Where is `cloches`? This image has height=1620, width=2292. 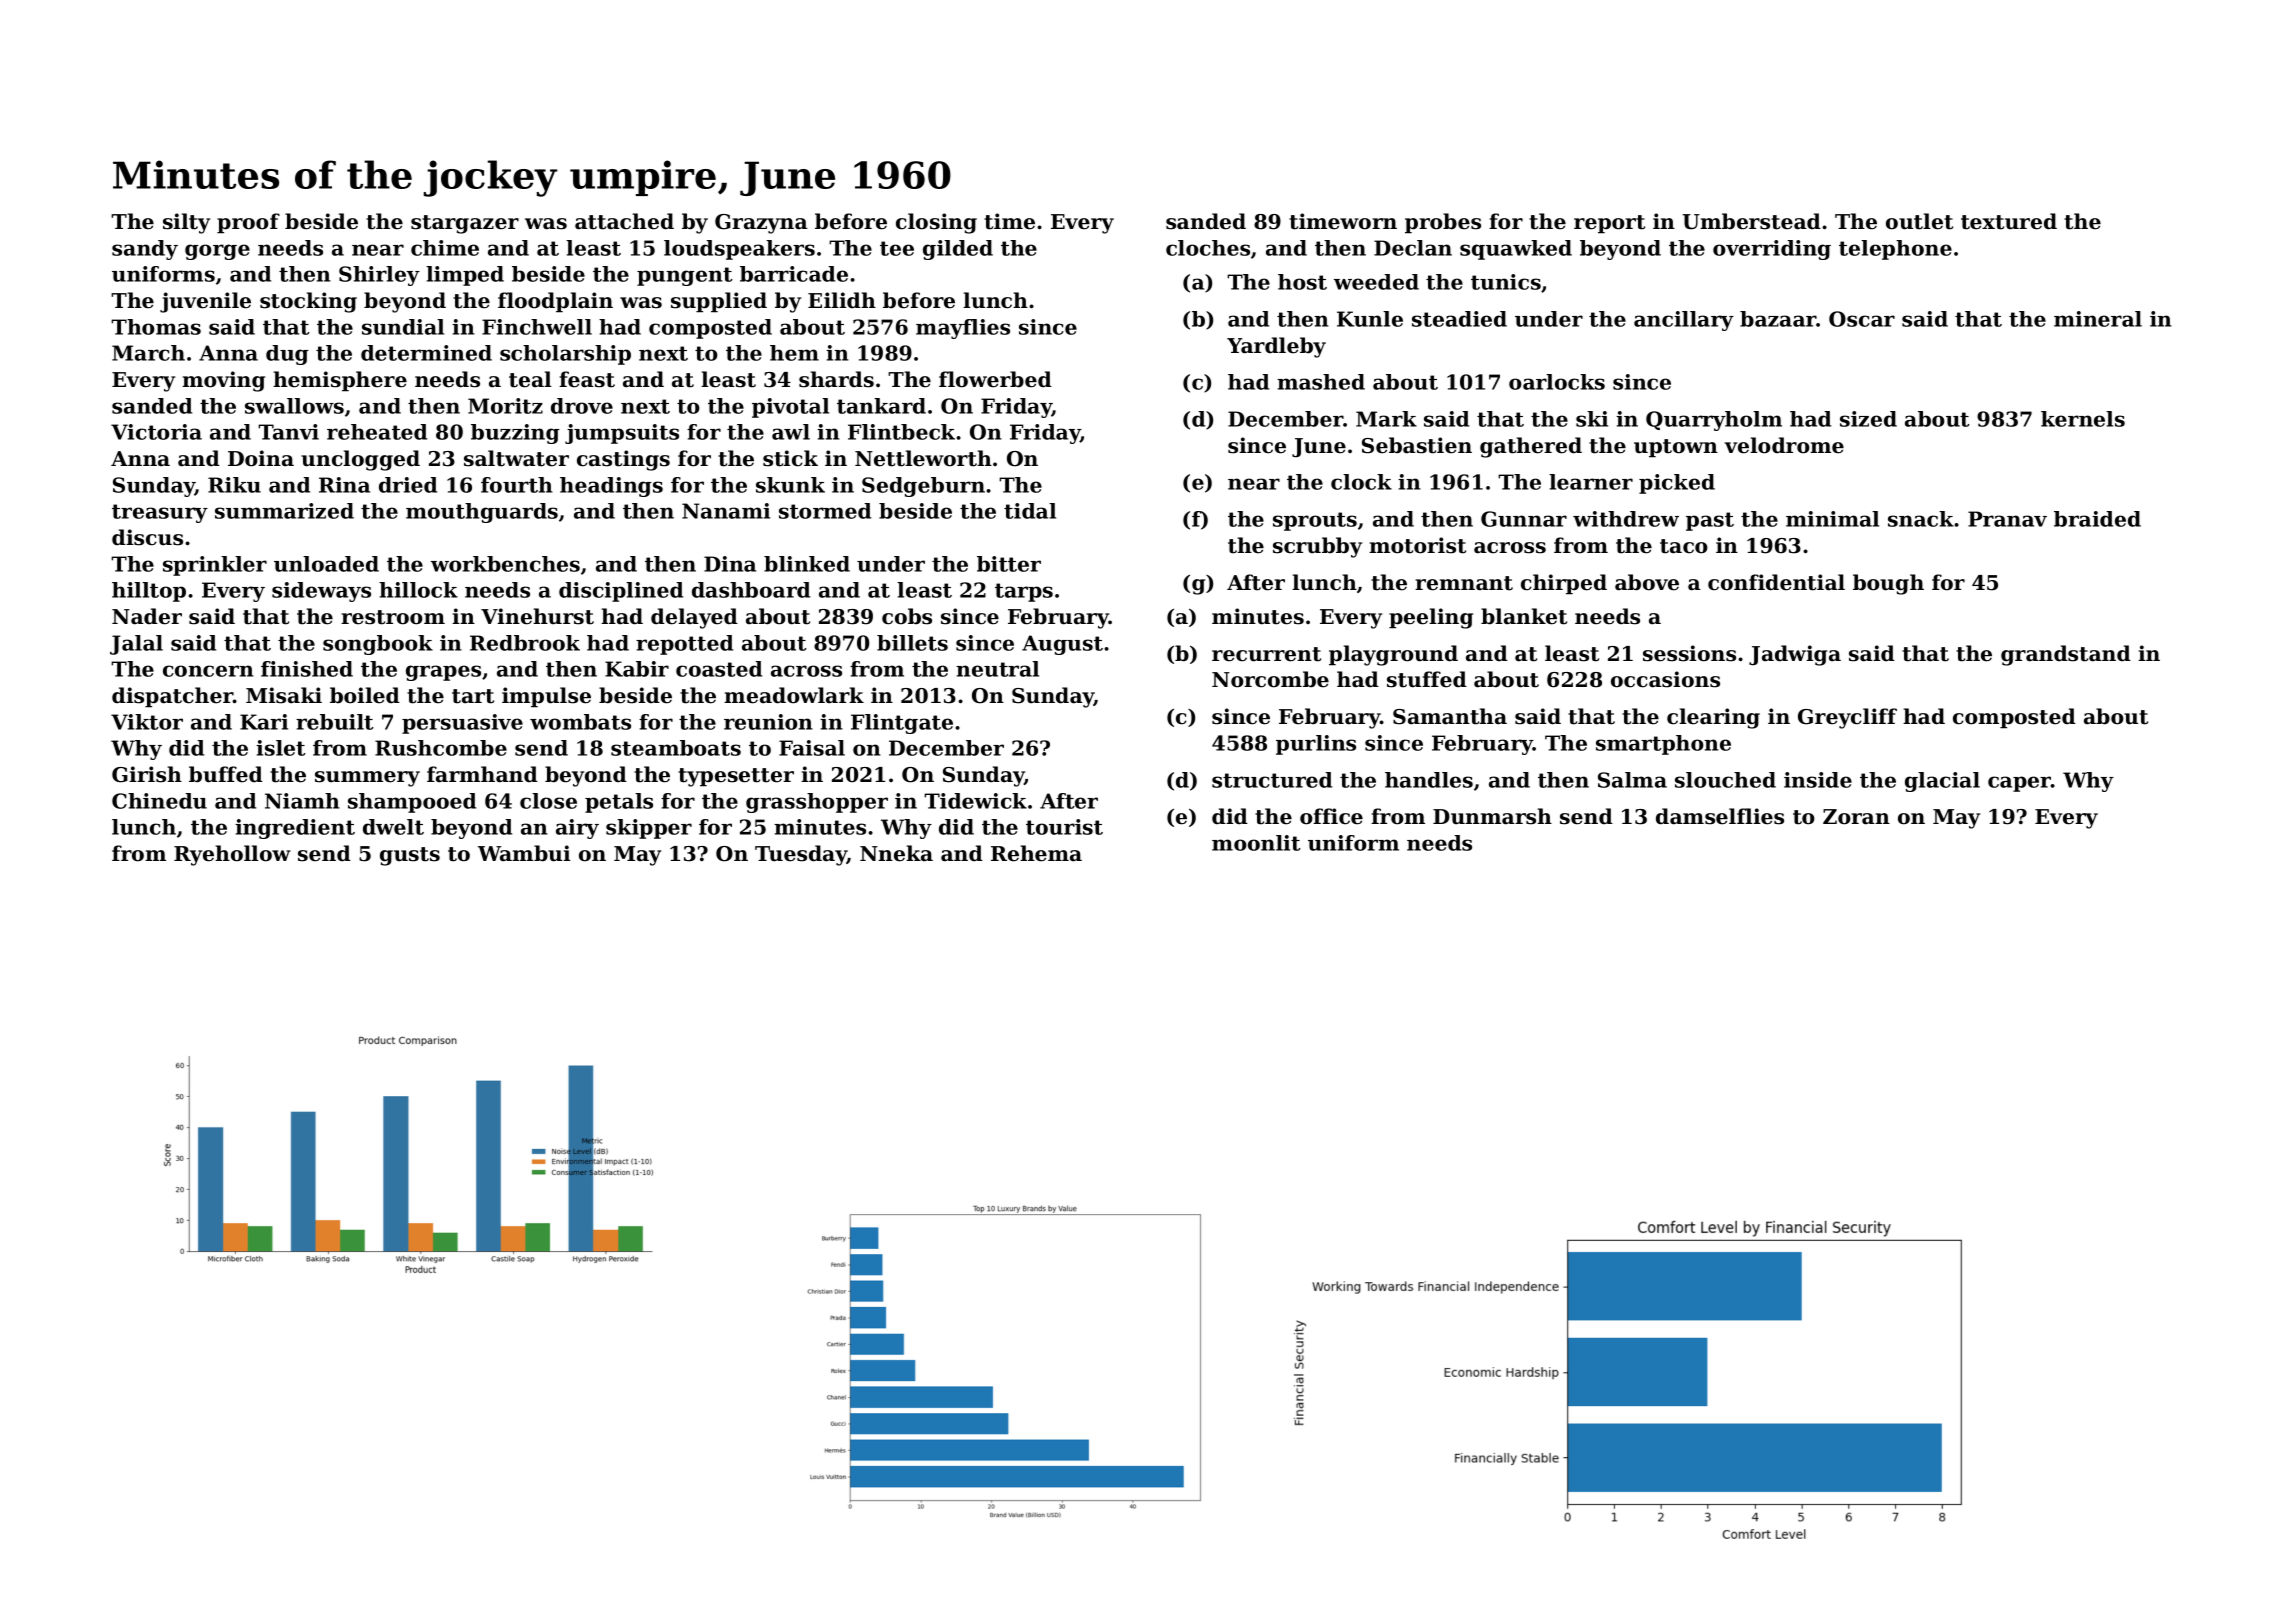
cloches is located at coordinates (1208, 248).
